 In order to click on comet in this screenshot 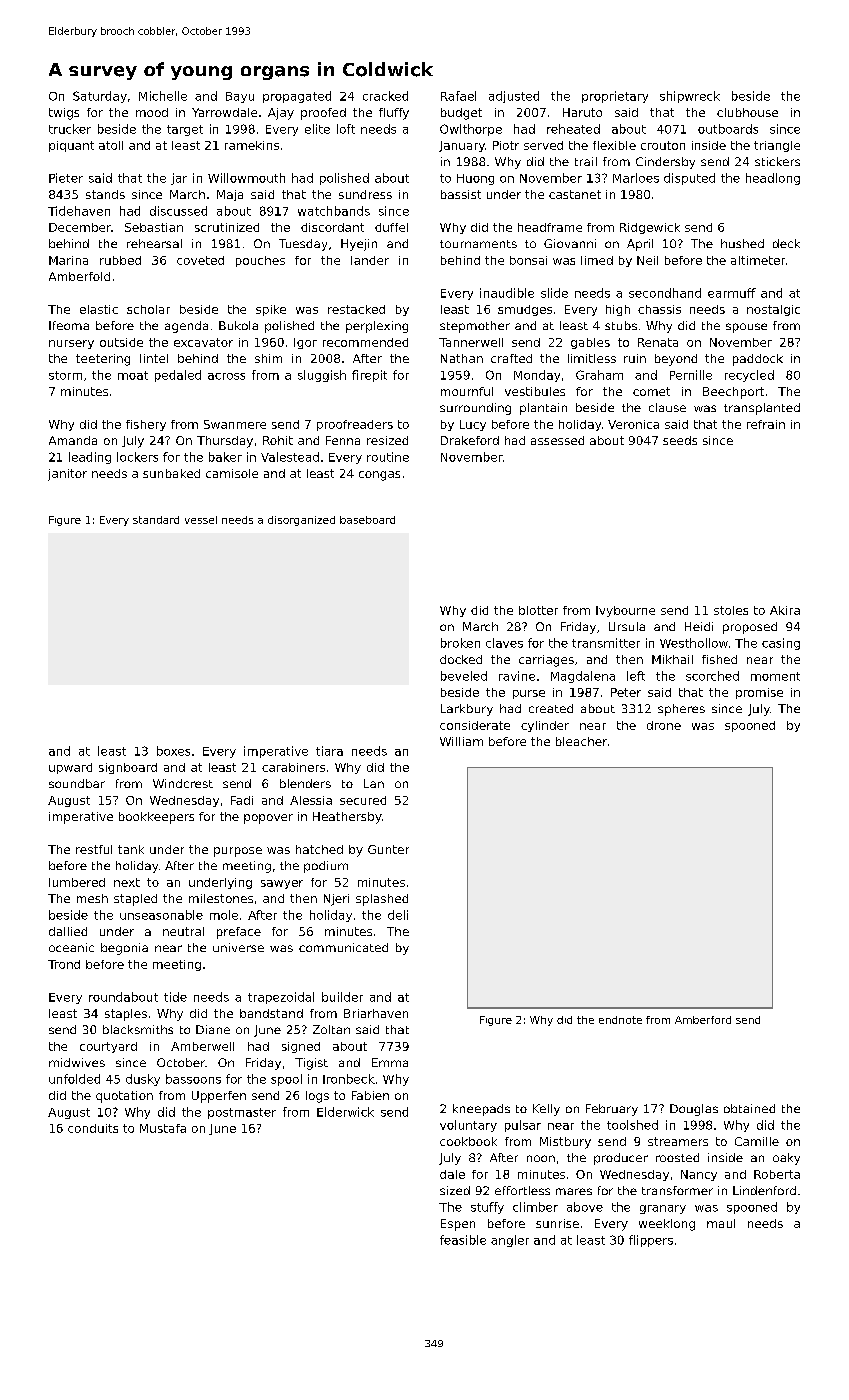, I will do `click(651, 391)`.
